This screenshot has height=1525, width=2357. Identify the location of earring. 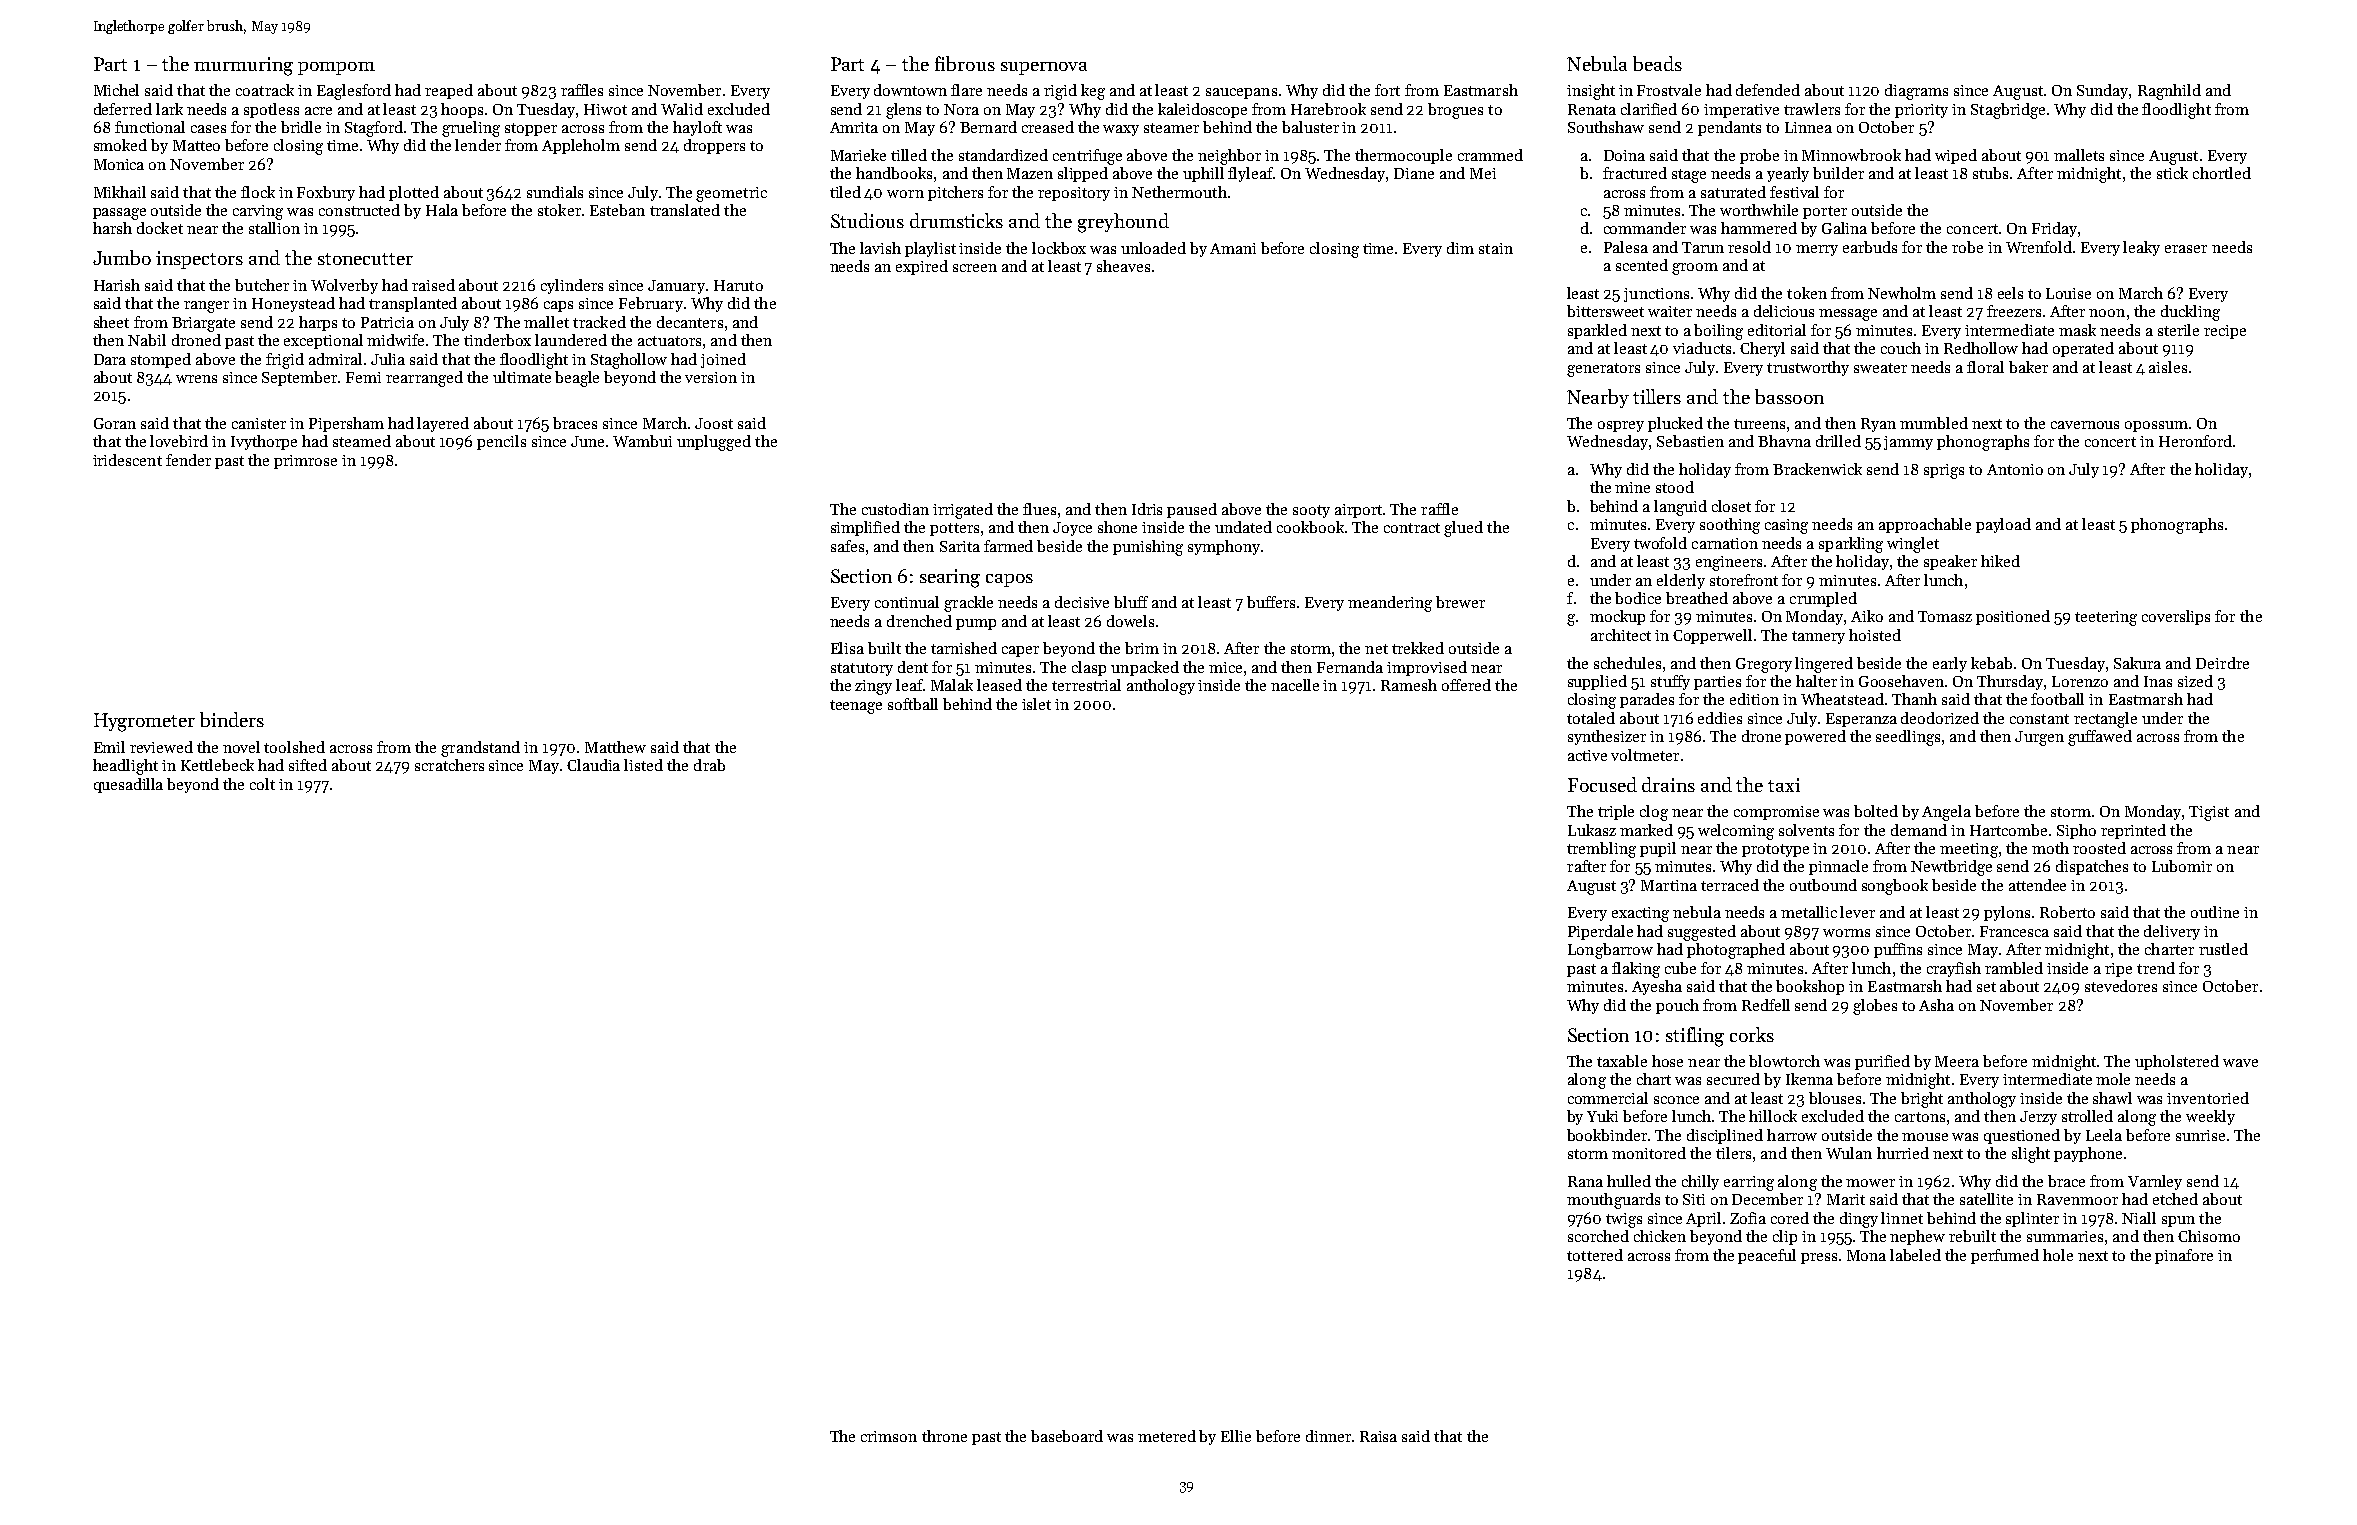
(1749, 1183).
